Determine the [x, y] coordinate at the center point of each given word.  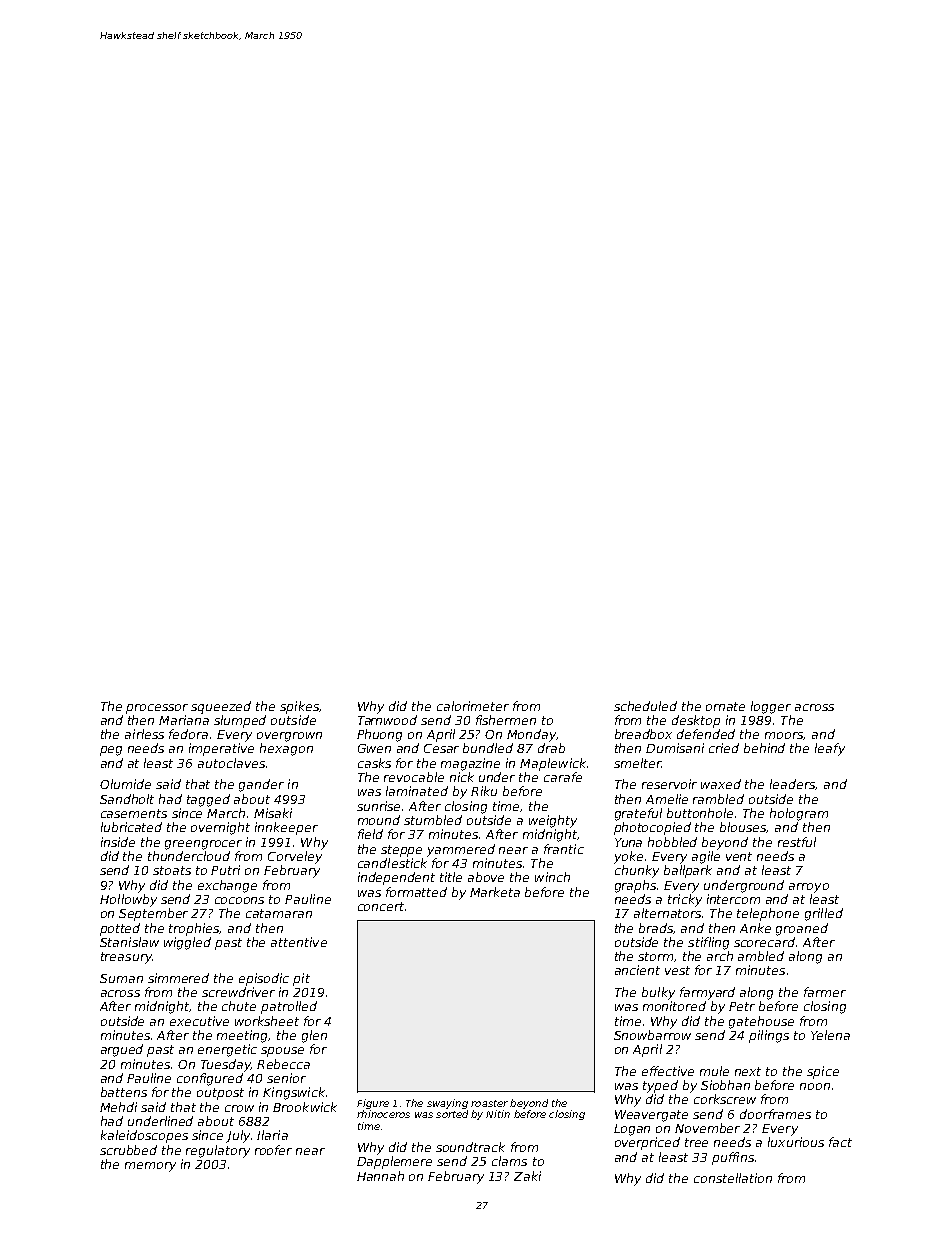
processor [157, 709]
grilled [824, 914]
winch [552, 877]
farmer [825, 992]
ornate [725, 706]
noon [815, 1086]
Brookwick [305, 1107]
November [707, 1128]
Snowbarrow [652, 1035]
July [238, 1136]
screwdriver [238, 992]
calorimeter [473, 706]
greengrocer [203, 845]
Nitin [498, 1114]
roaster [489, 1103]
